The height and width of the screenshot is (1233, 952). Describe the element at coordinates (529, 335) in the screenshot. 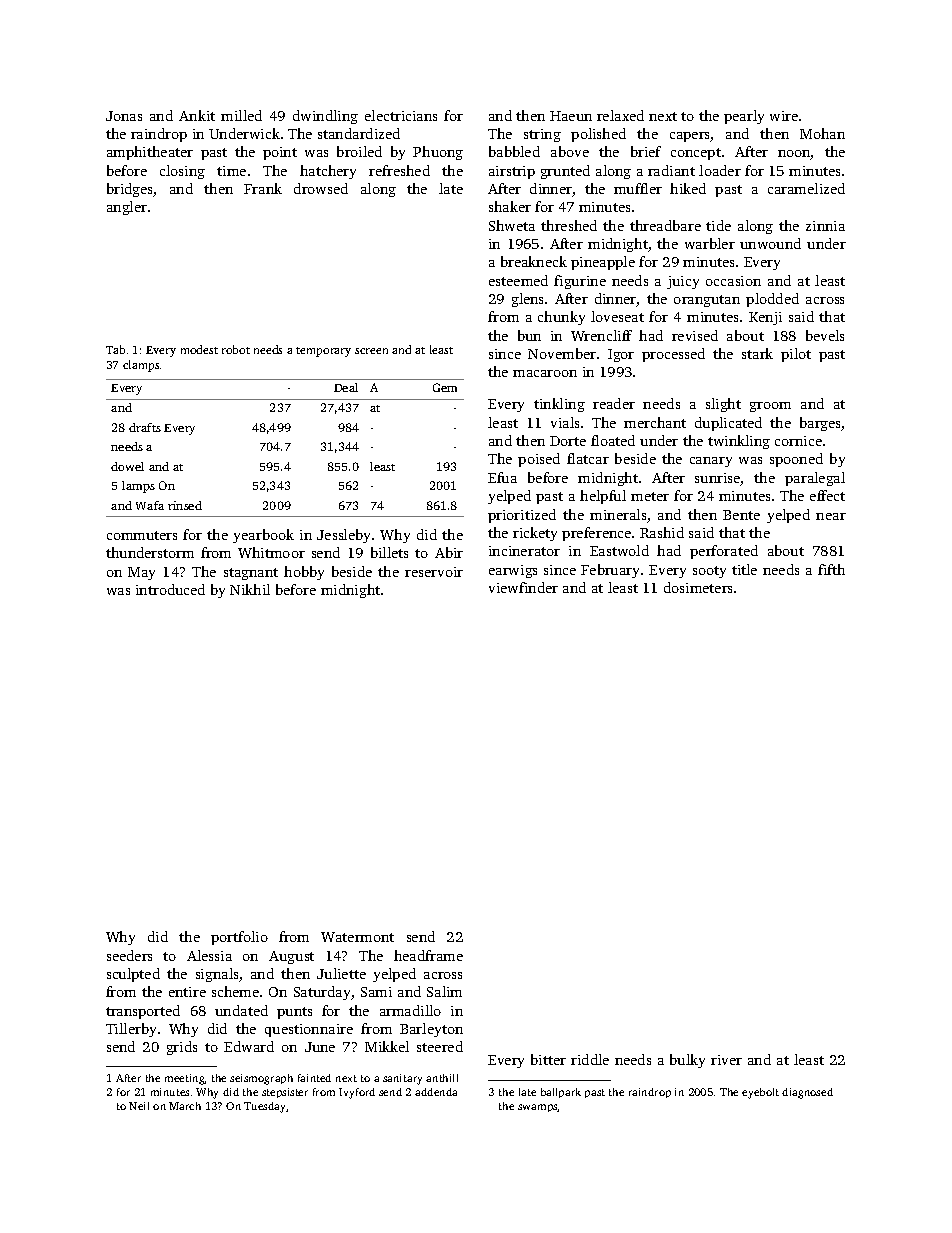

I see `bun` at that location.
